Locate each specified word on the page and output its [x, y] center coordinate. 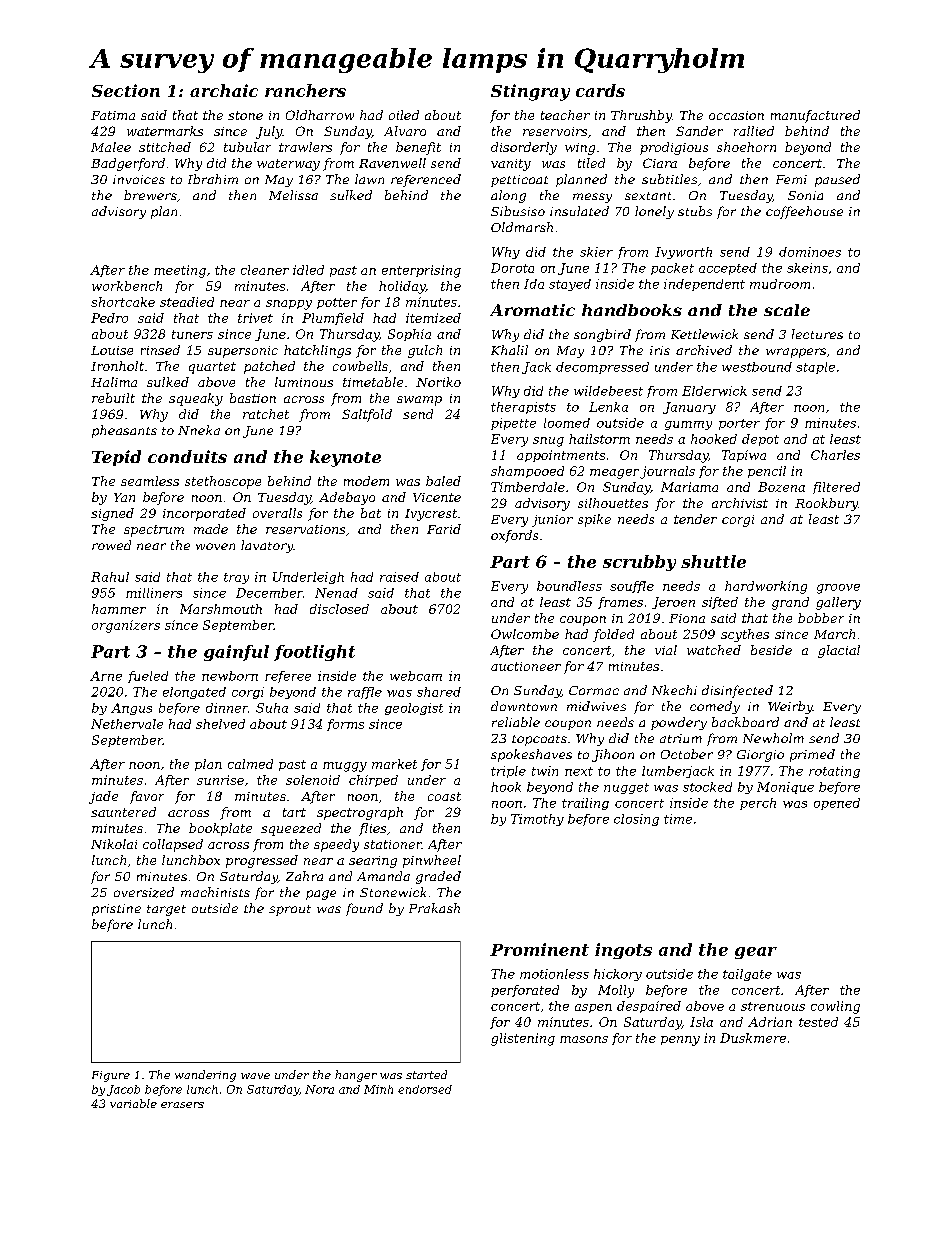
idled [308, 270]
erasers [182, 1105]
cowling [835, 1007]
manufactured [815, 116]
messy [592, 198]
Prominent [539, 949]
